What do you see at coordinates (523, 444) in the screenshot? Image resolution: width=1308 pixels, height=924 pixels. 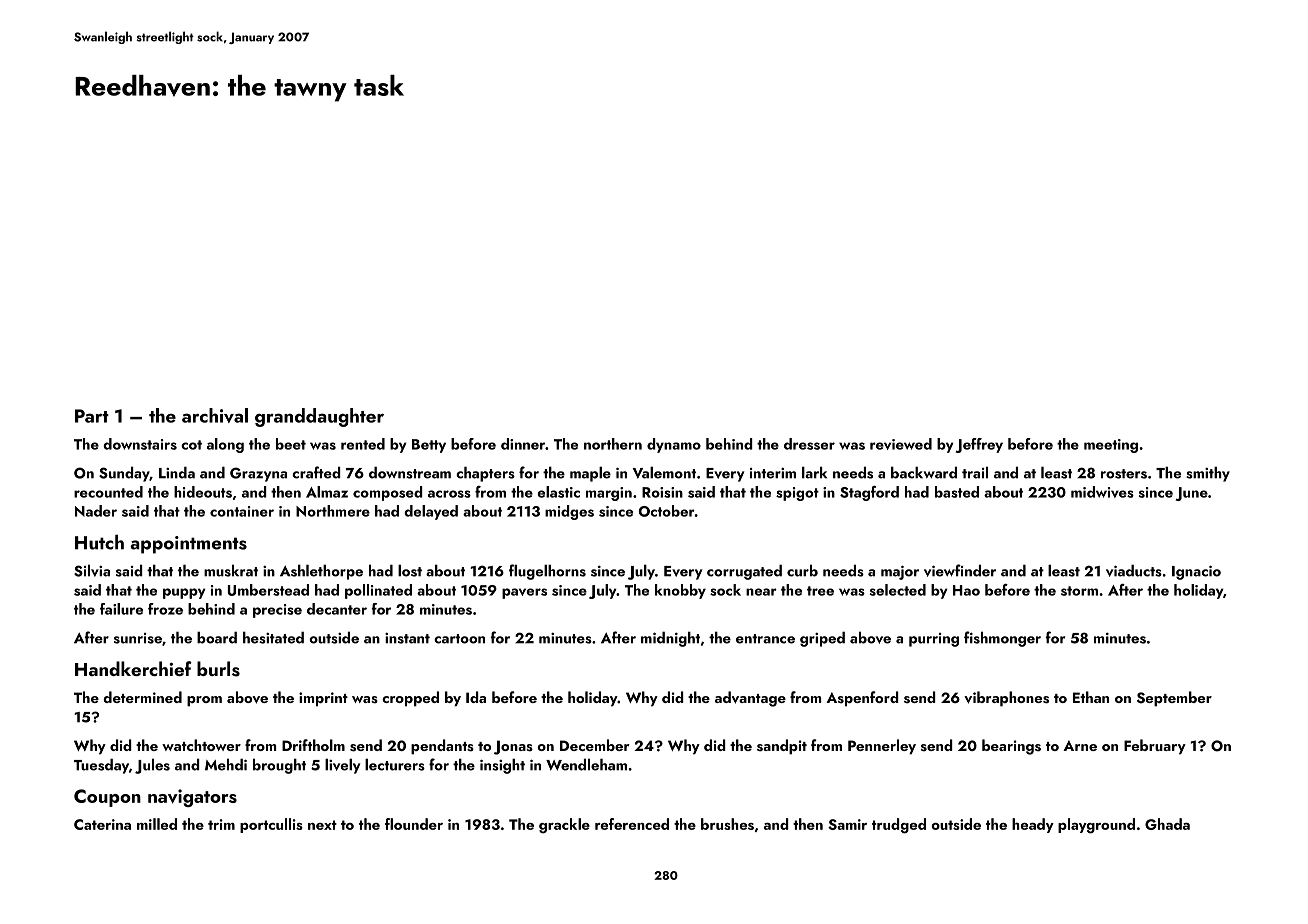 I see `dinner` at bounding box center [523, 444].
